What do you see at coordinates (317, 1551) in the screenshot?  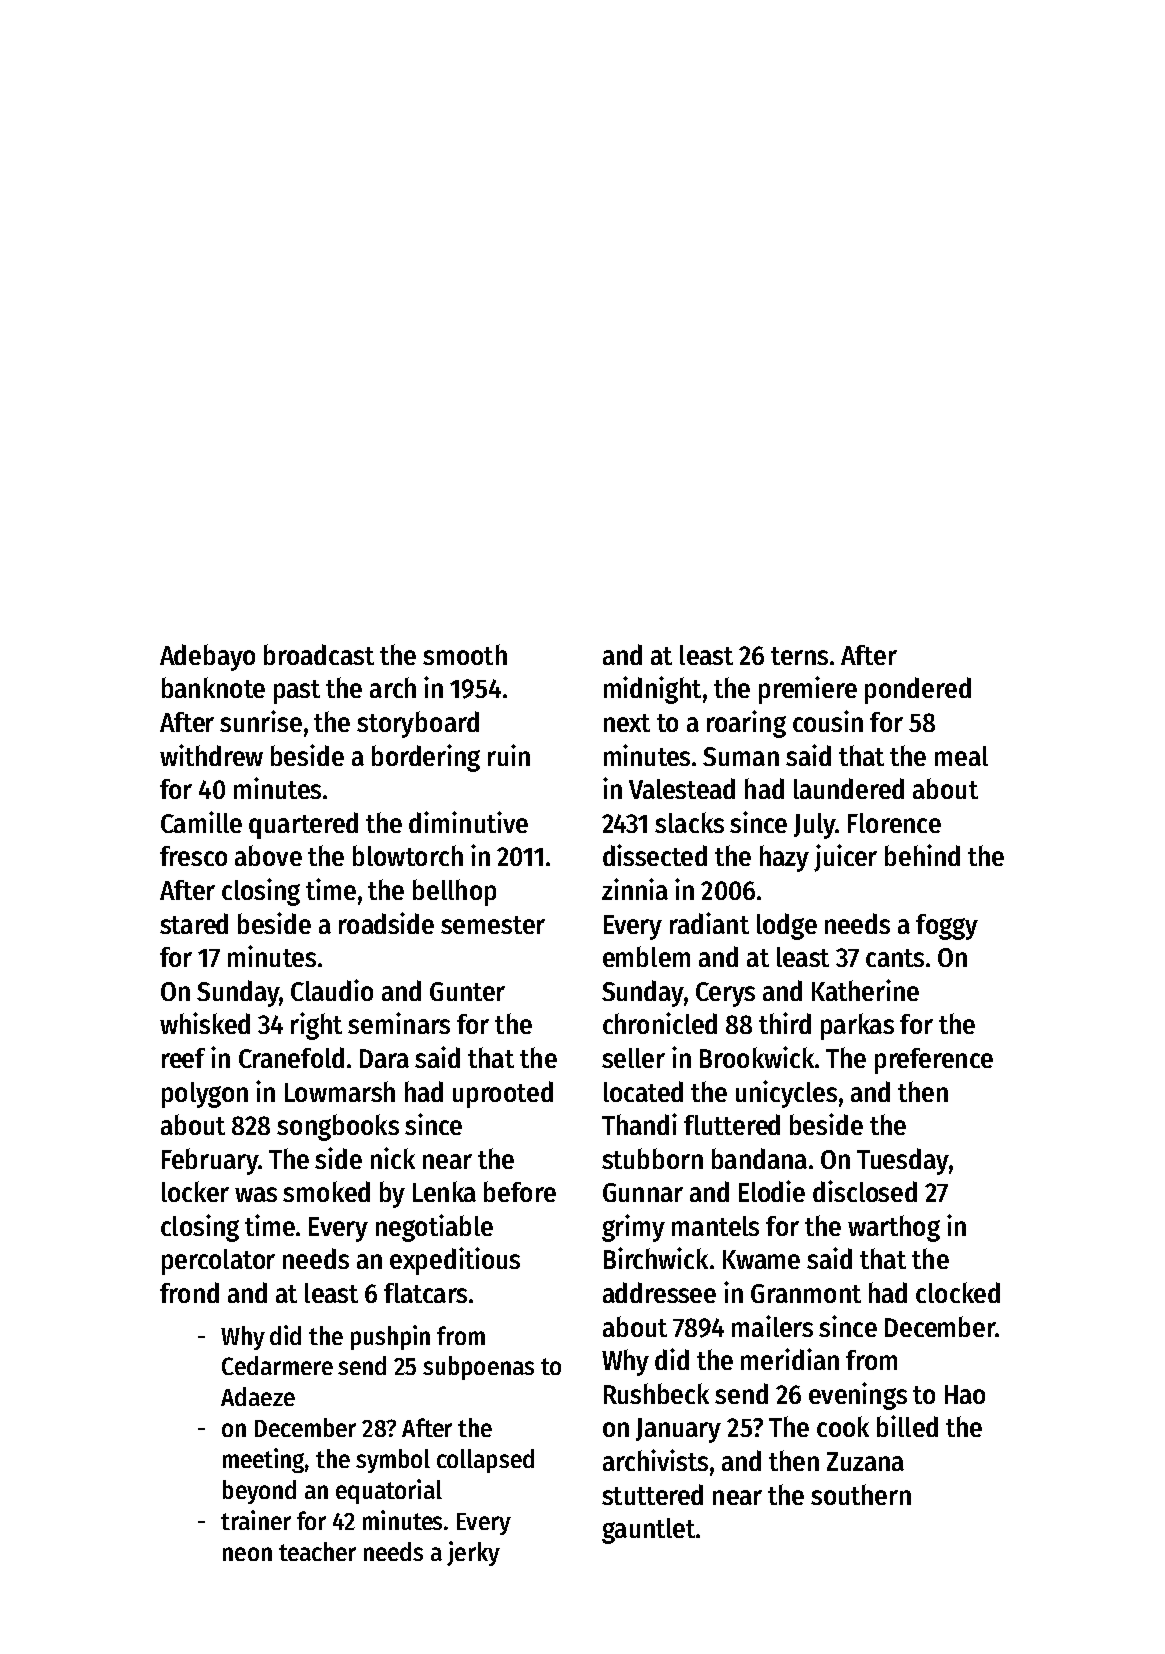 I see `teacher` at bounding box center [317, 1551].
